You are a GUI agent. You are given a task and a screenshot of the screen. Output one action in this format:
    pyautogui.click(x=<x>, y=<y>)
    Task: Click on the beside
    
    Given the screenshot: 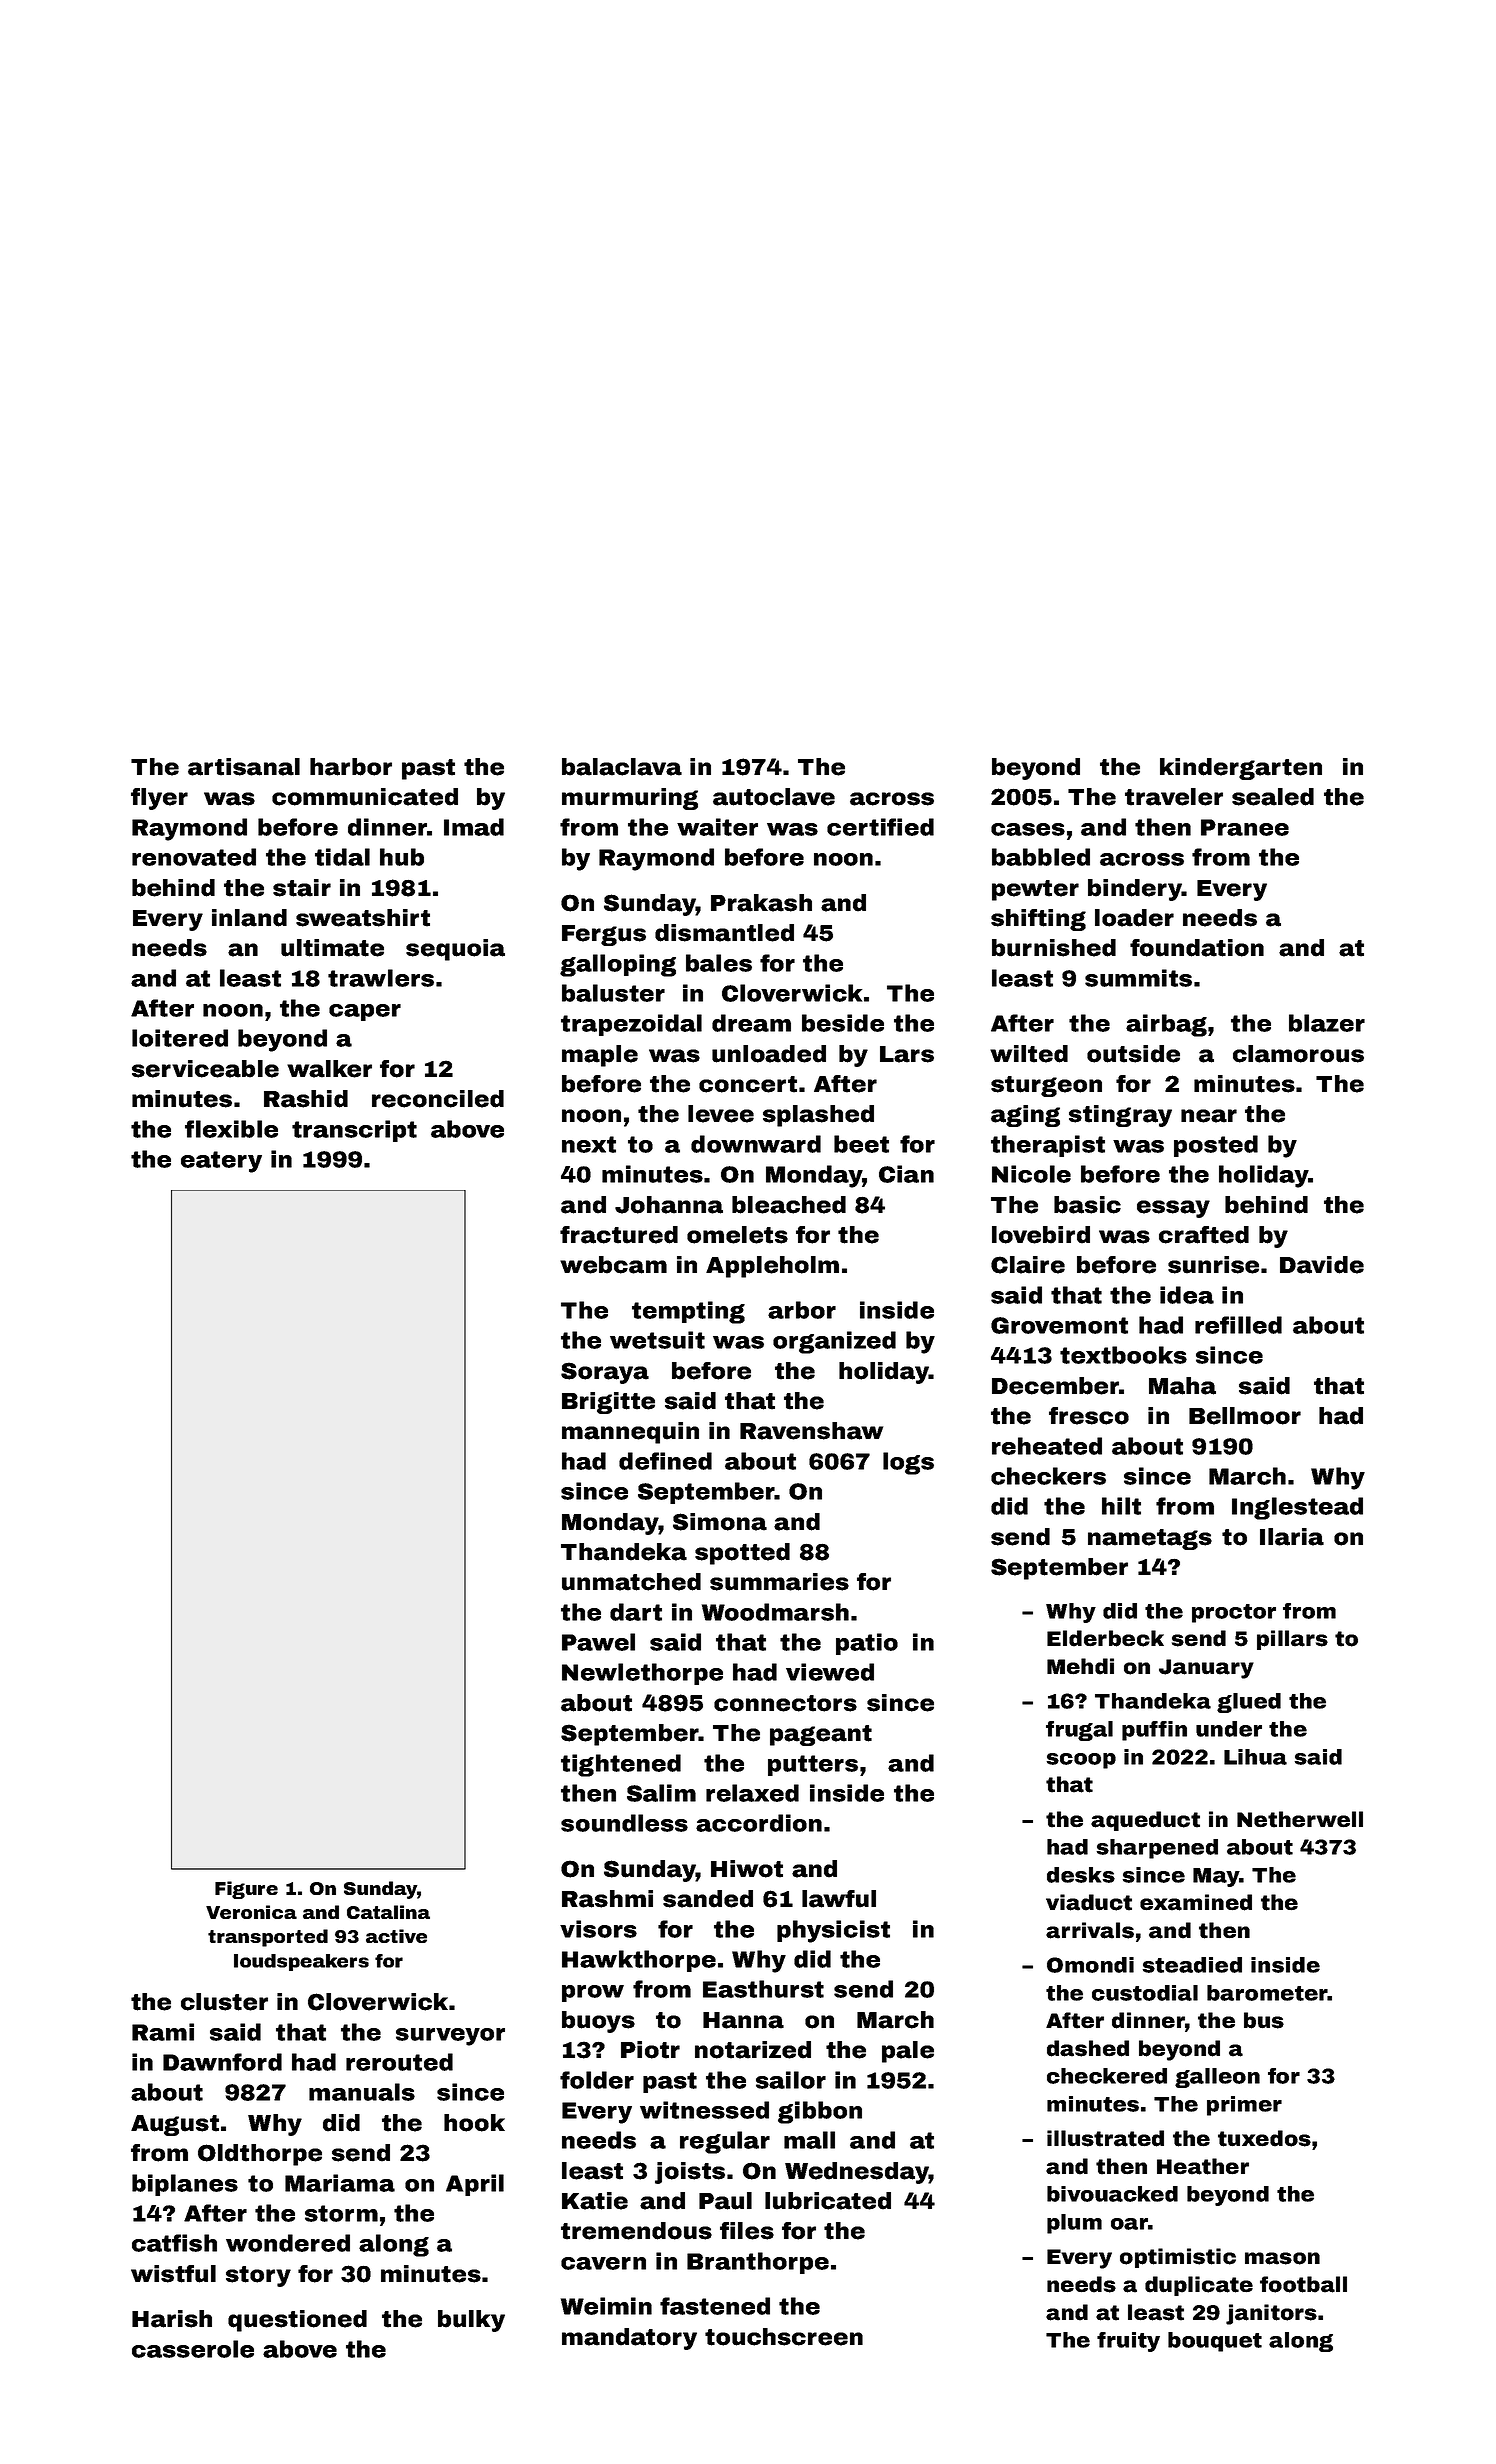 What is the action you would take?
    pyautogui.click(x=843, y=1023)
